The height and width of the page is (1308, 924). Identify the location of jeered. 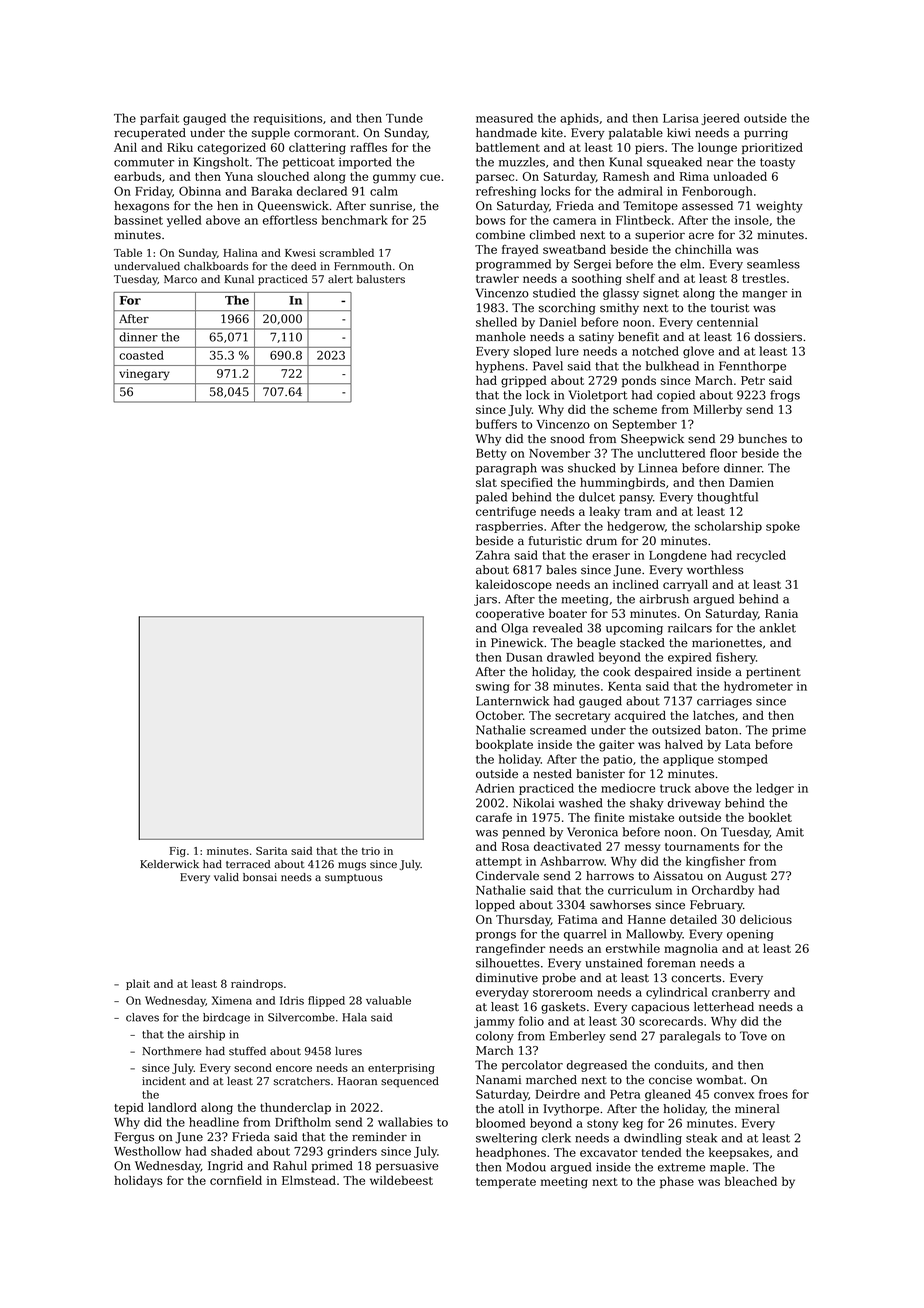
(720, 119).
